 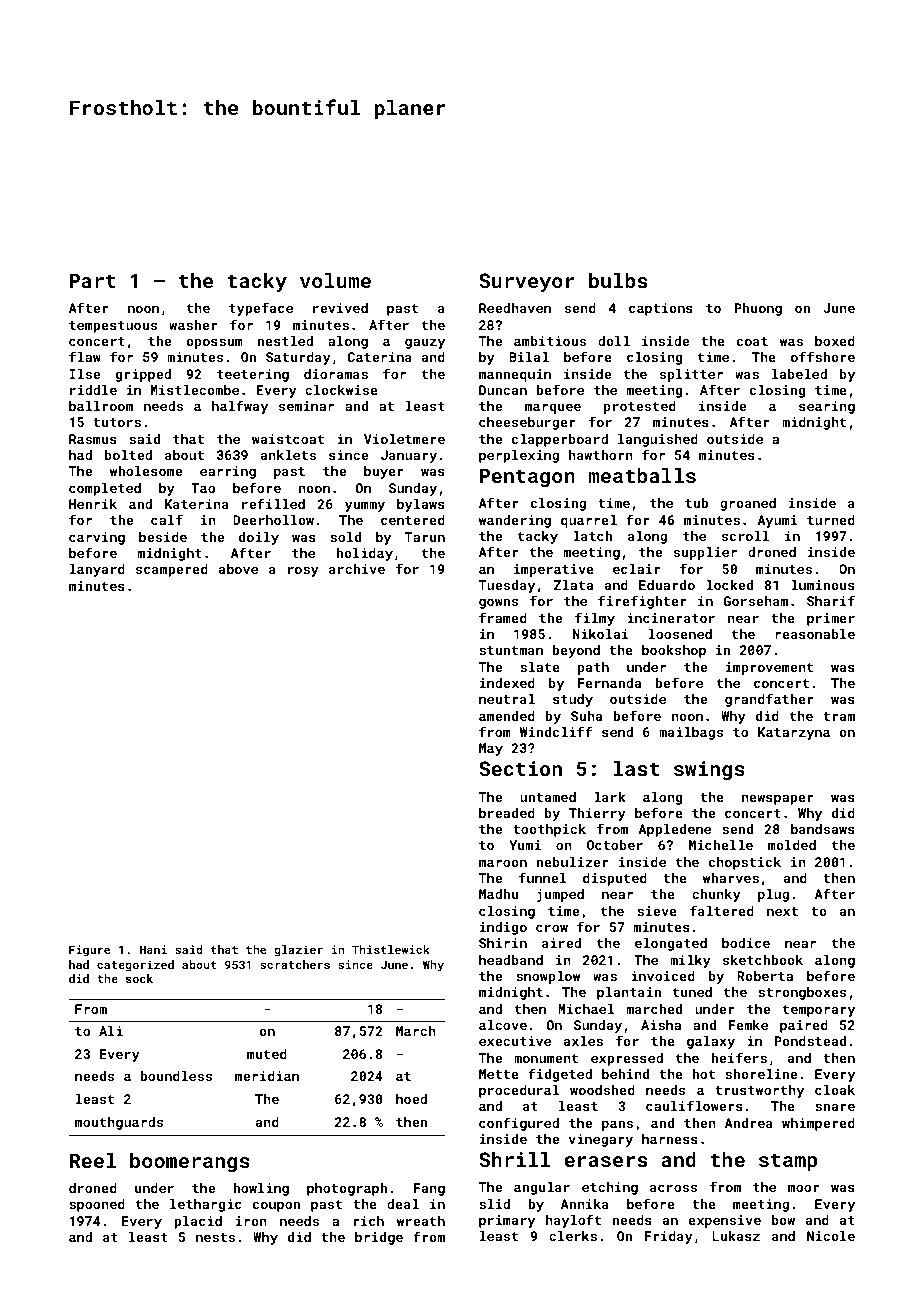 I want to click on expensive, so click(x=725, y=1221).
